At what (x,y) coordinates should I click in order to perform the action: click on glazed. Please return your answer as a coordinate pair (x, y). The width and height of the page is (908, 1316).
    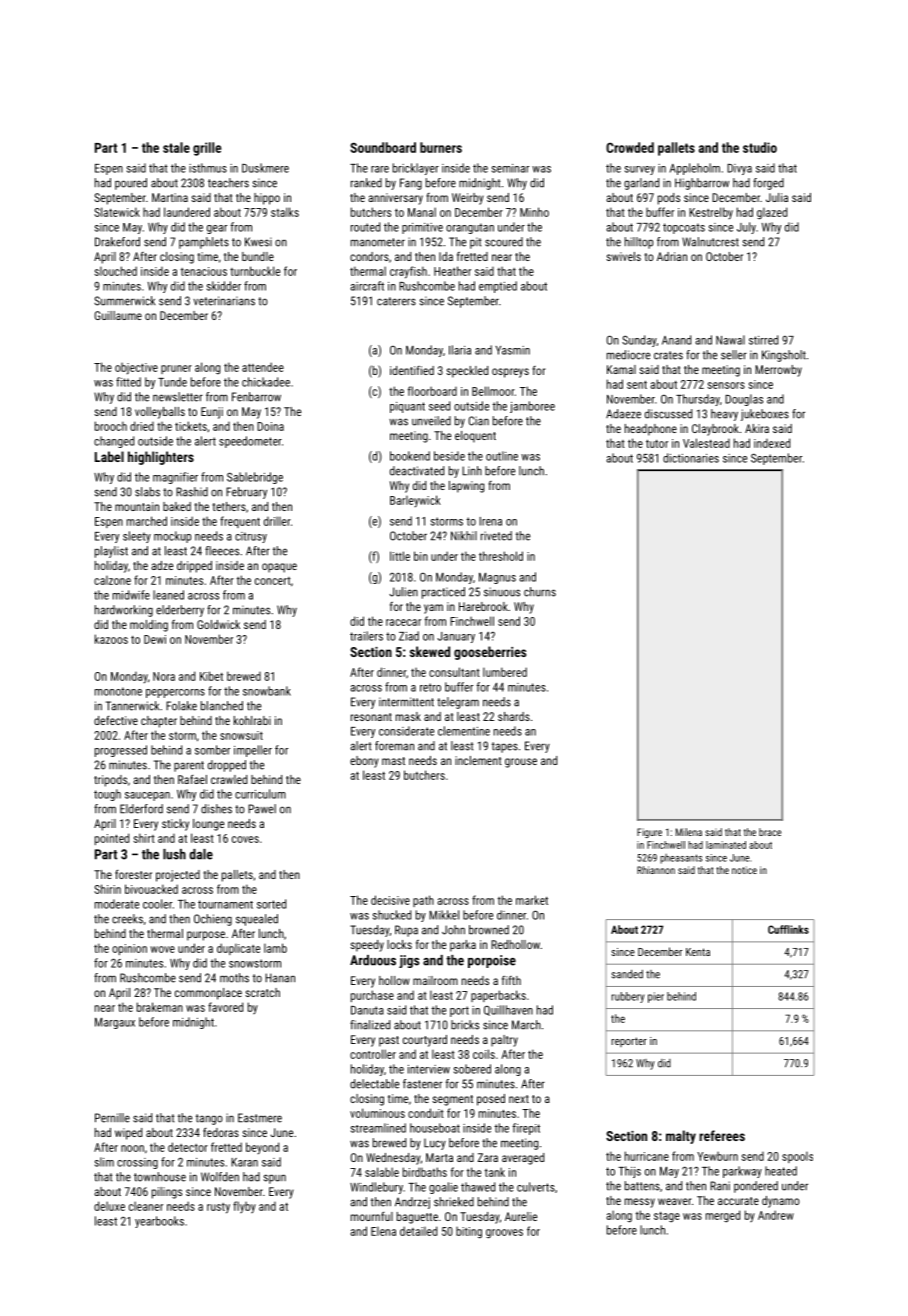
    Looking at the image, I should click on (772, 213).
